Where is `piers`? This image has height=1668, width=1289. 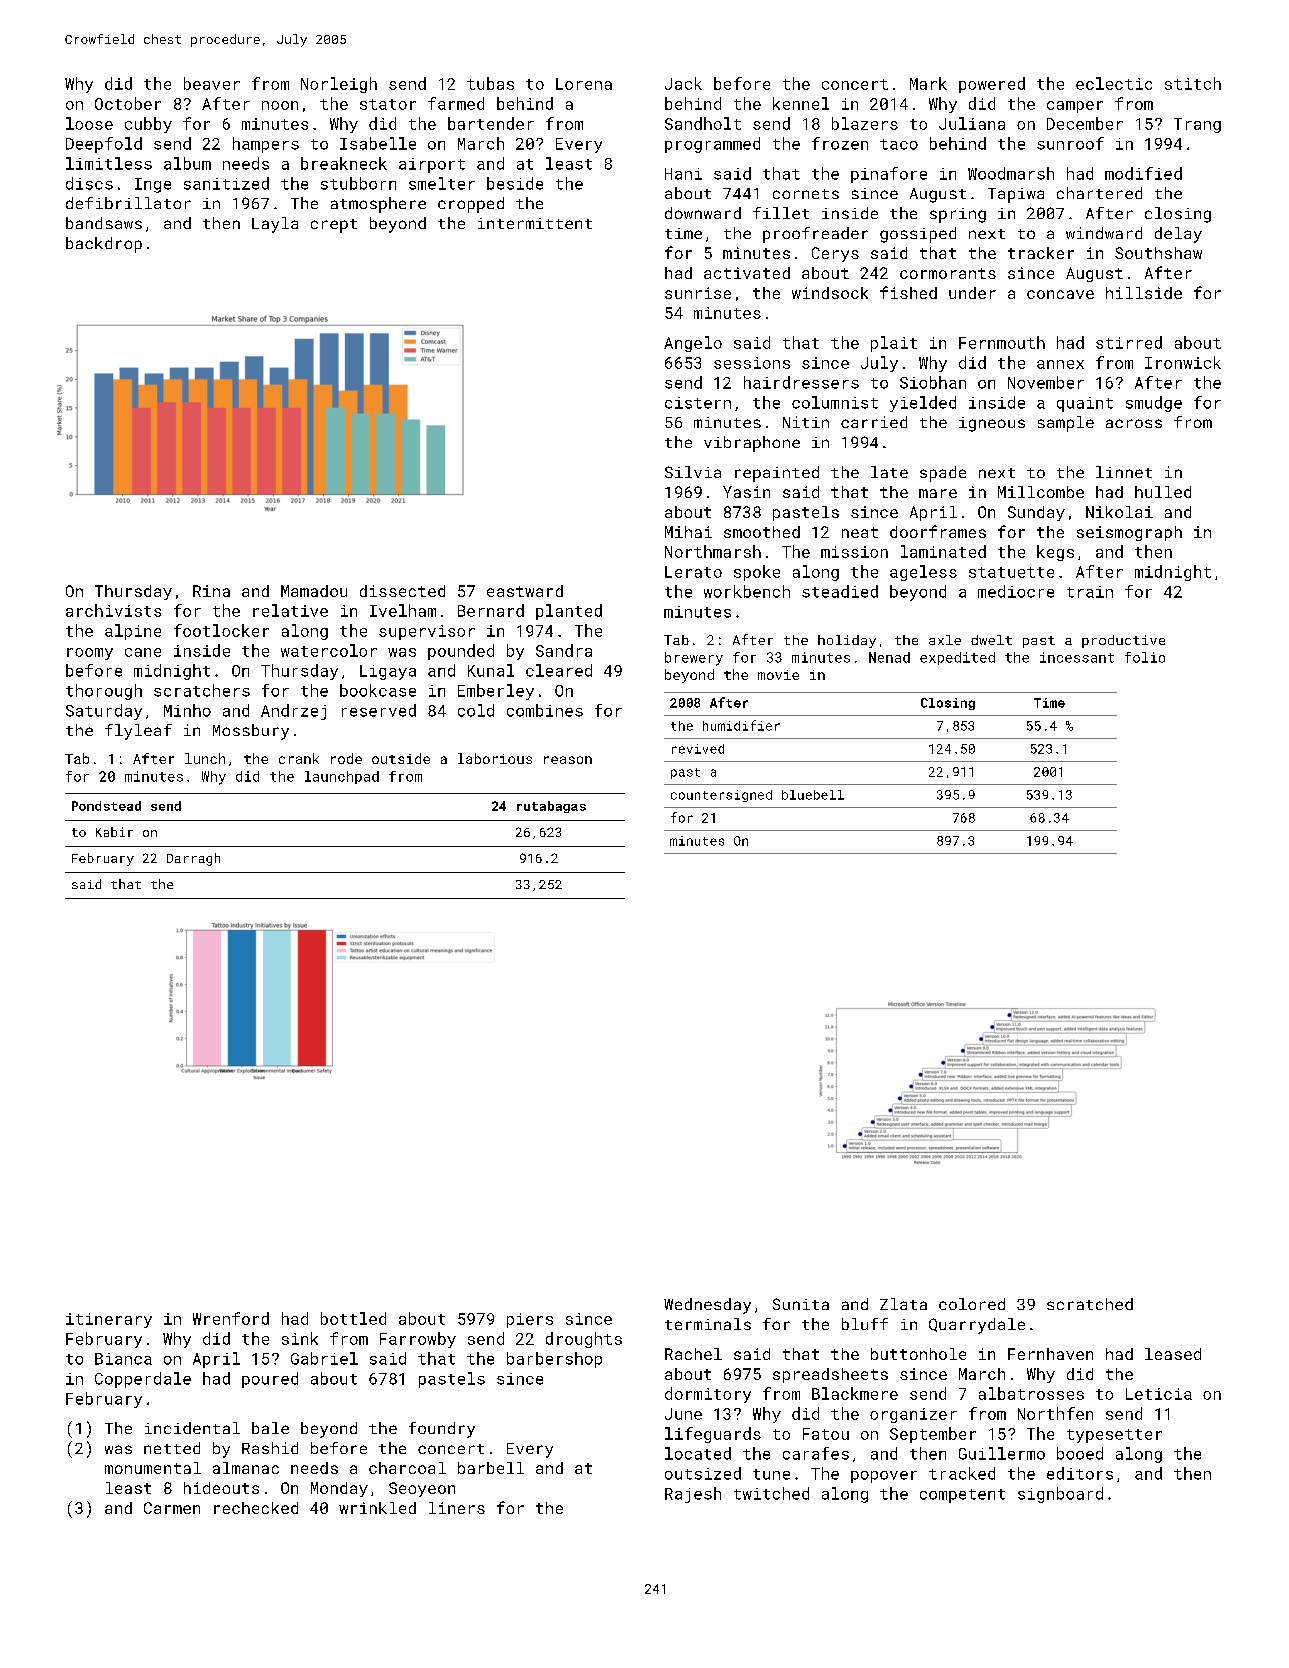 piers is located at coordinates (530, 1320).
